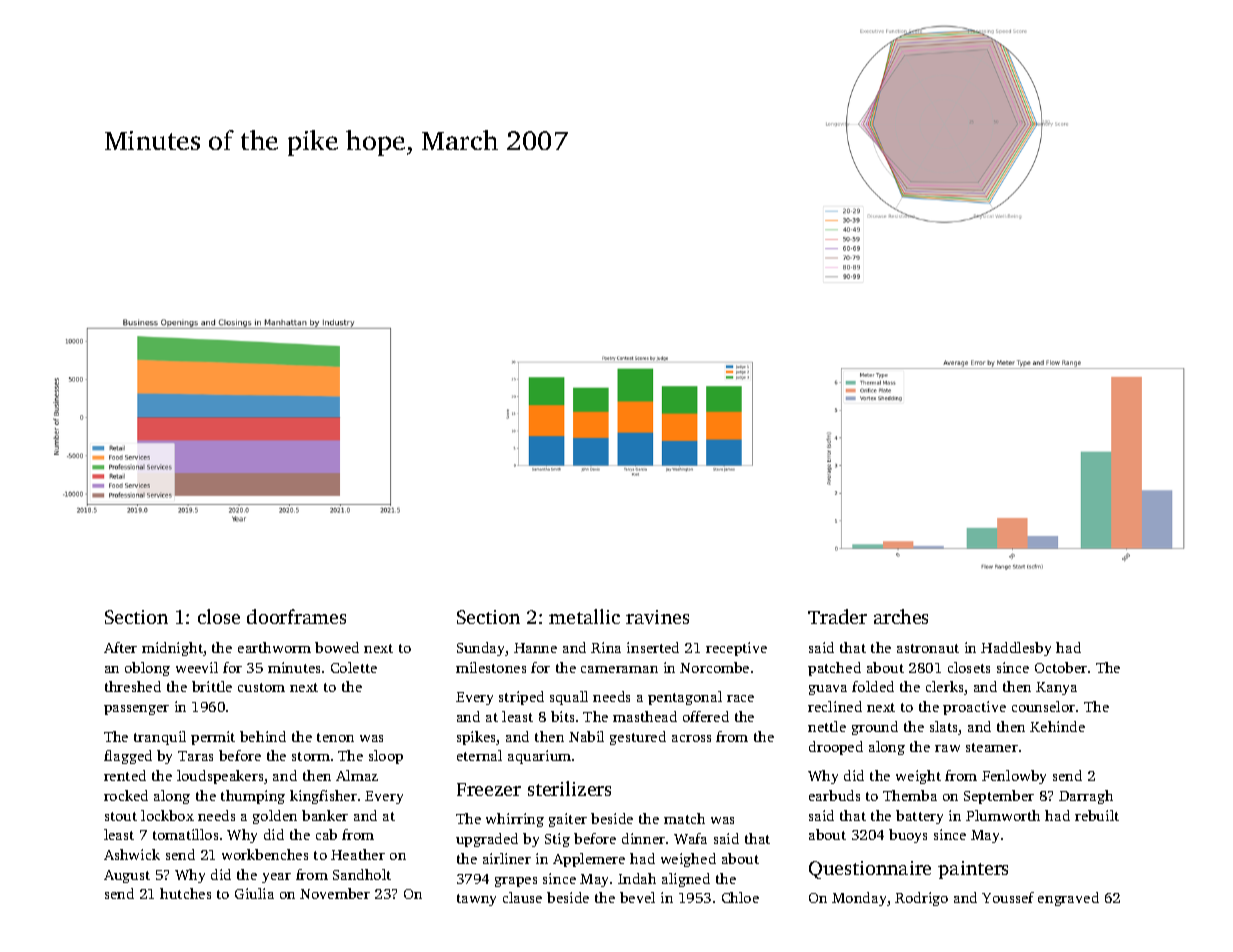 The width and height of the screenshot is (1233, 952). I want to click on buoys, so click(908, 836).
